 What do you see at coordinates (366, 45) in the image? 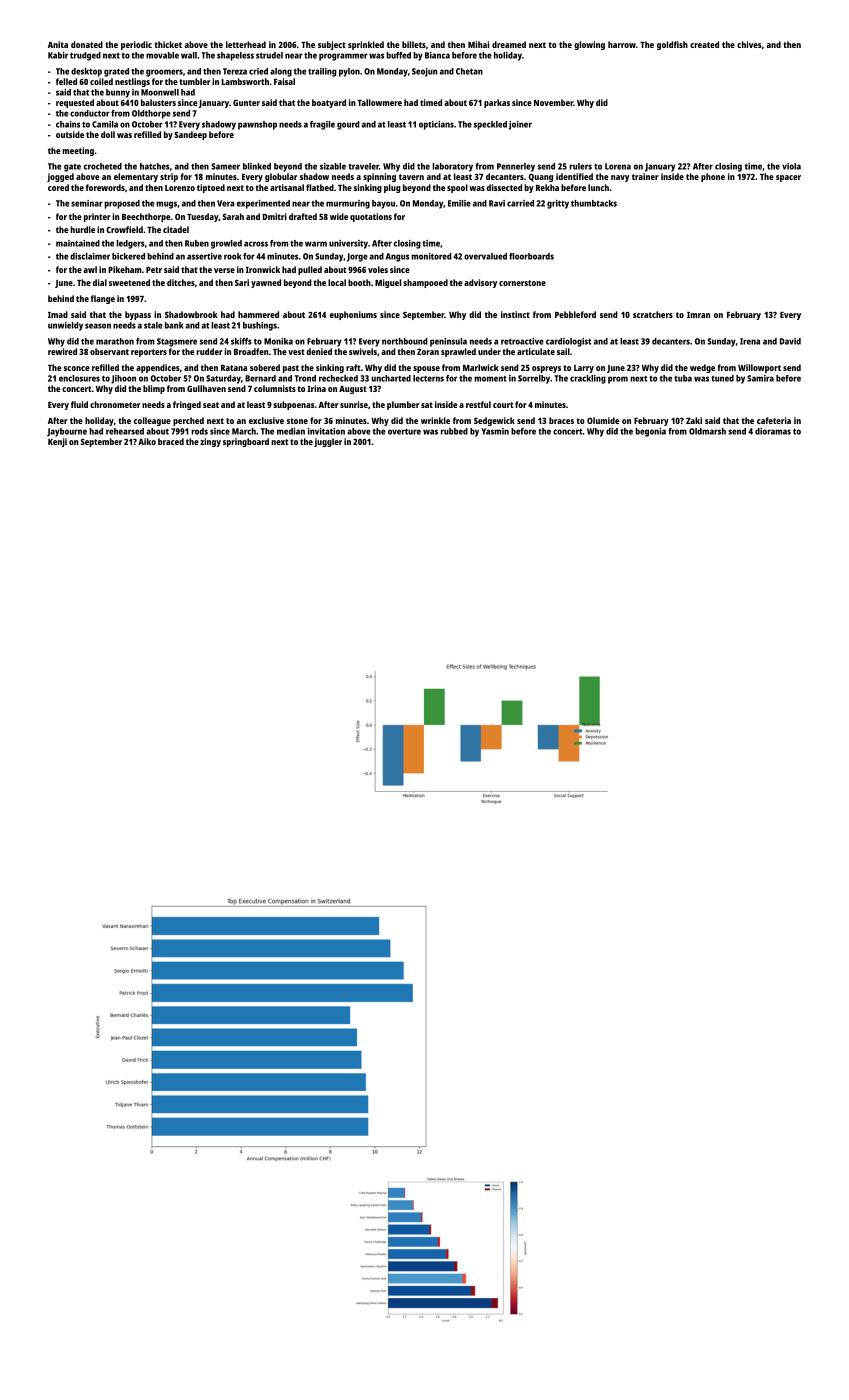
I see `sprinkled` at bounding box center [366, 45].
